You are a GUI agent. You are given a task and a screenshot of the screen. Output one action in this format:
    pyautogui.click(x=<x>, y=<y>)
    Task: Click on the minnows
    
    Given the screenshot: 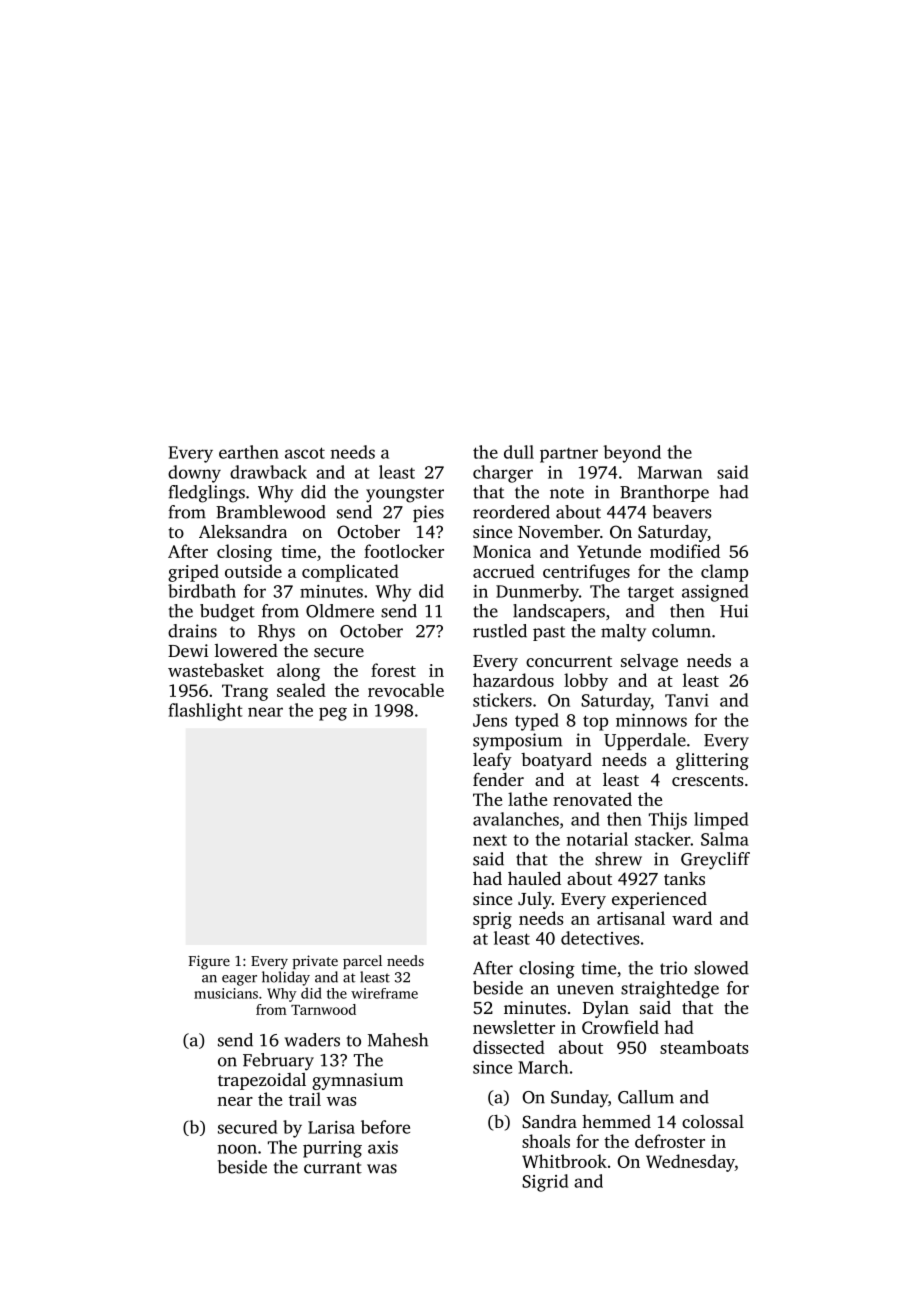 What is the action you would take?
    pyautogui.click(x=651, y=720)
